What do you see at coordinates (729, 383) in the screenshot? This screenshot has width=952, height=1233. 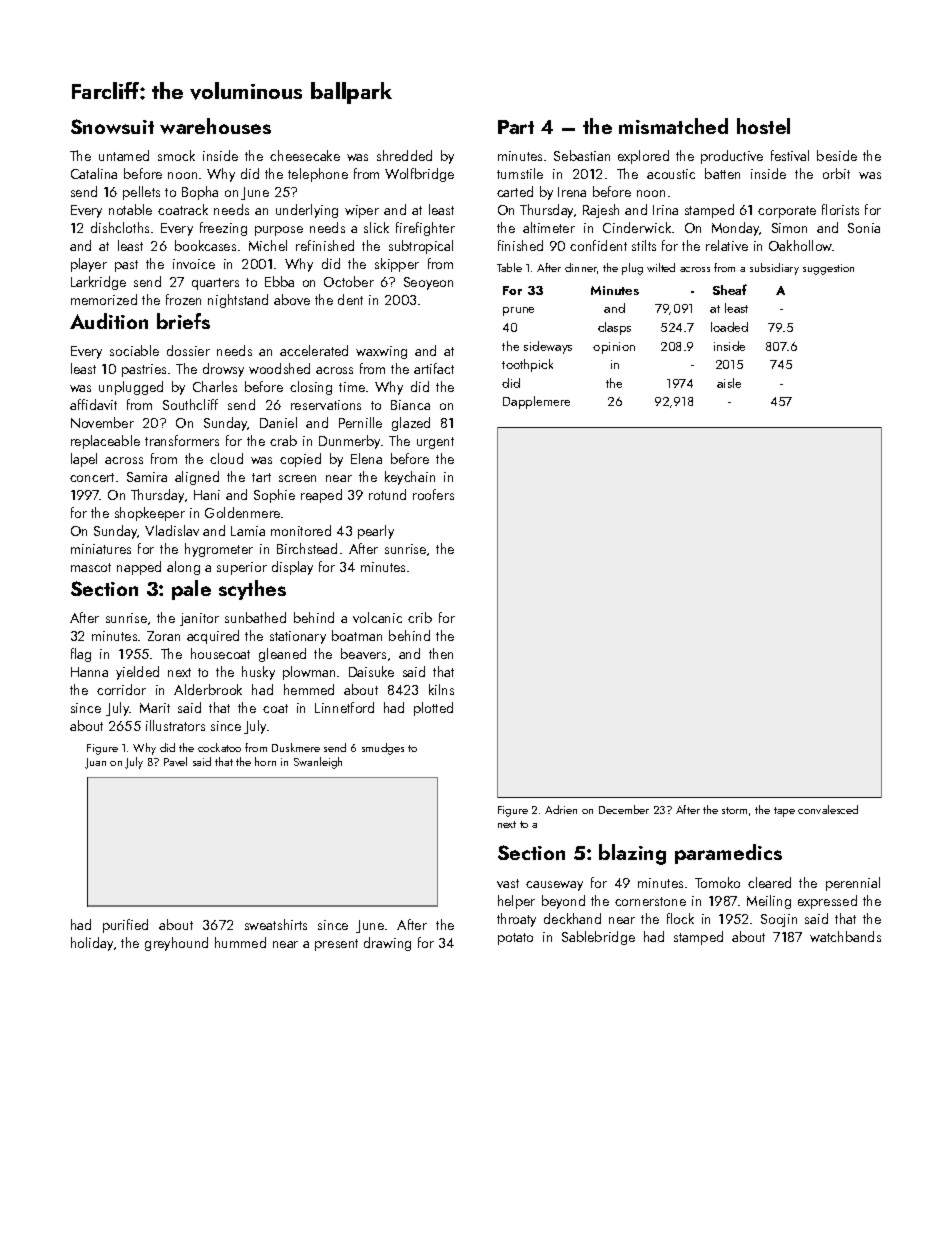 I see `aisle` at bounding box center [729, 383].
